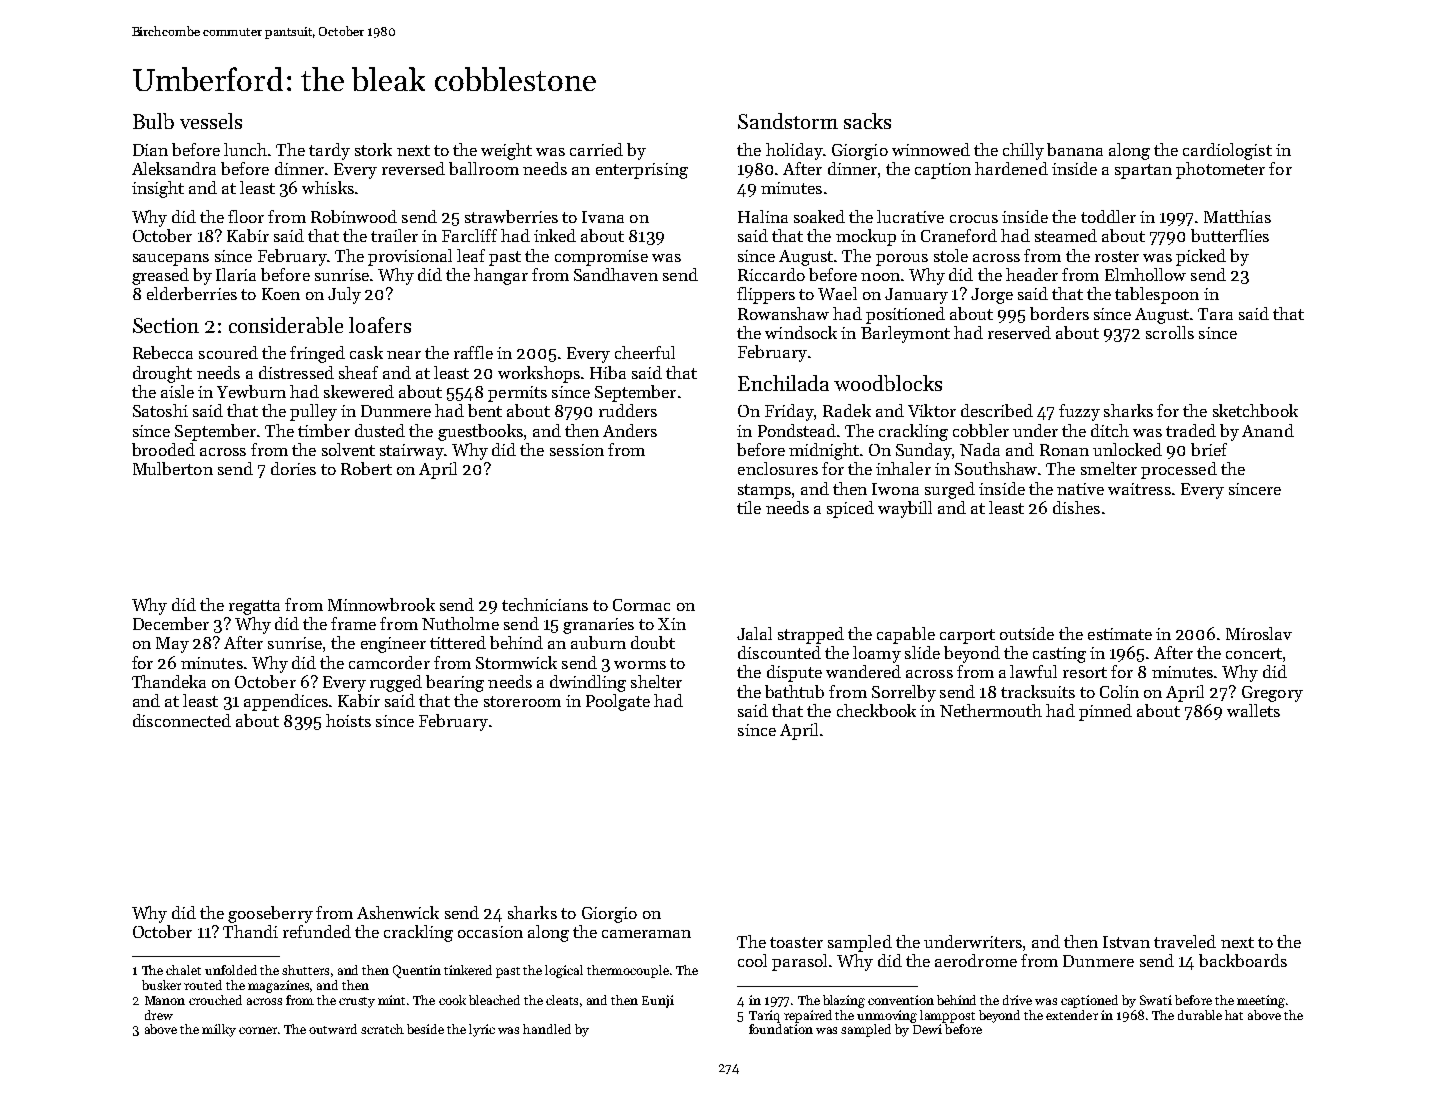  Describe the element at coordinates (1268, 430) in the image. I see `Anand` at that location.
